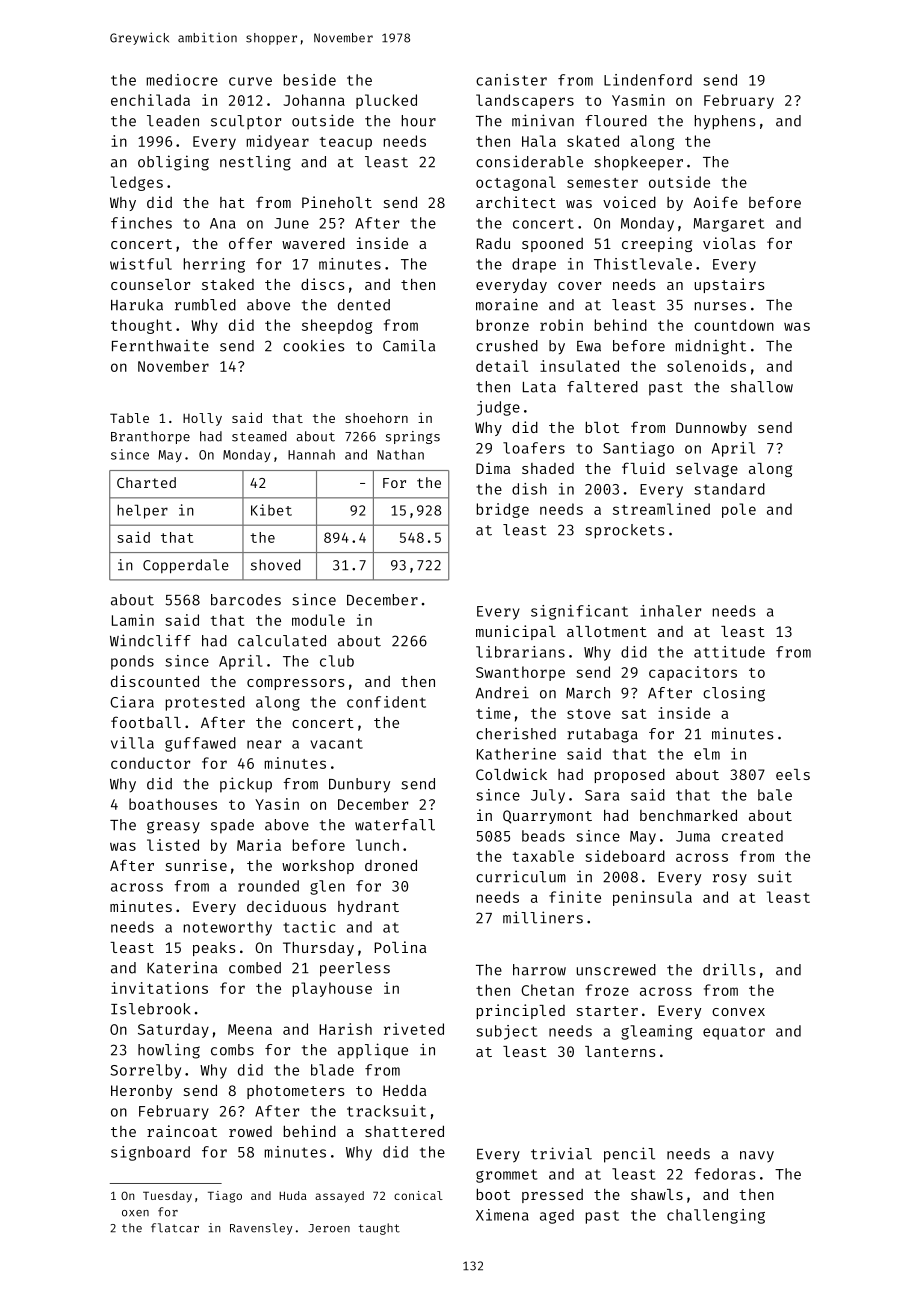 Image resolution: width=924 pixels, height=1308 pixels. I want to click on Copperdale, so click(186, 566).
